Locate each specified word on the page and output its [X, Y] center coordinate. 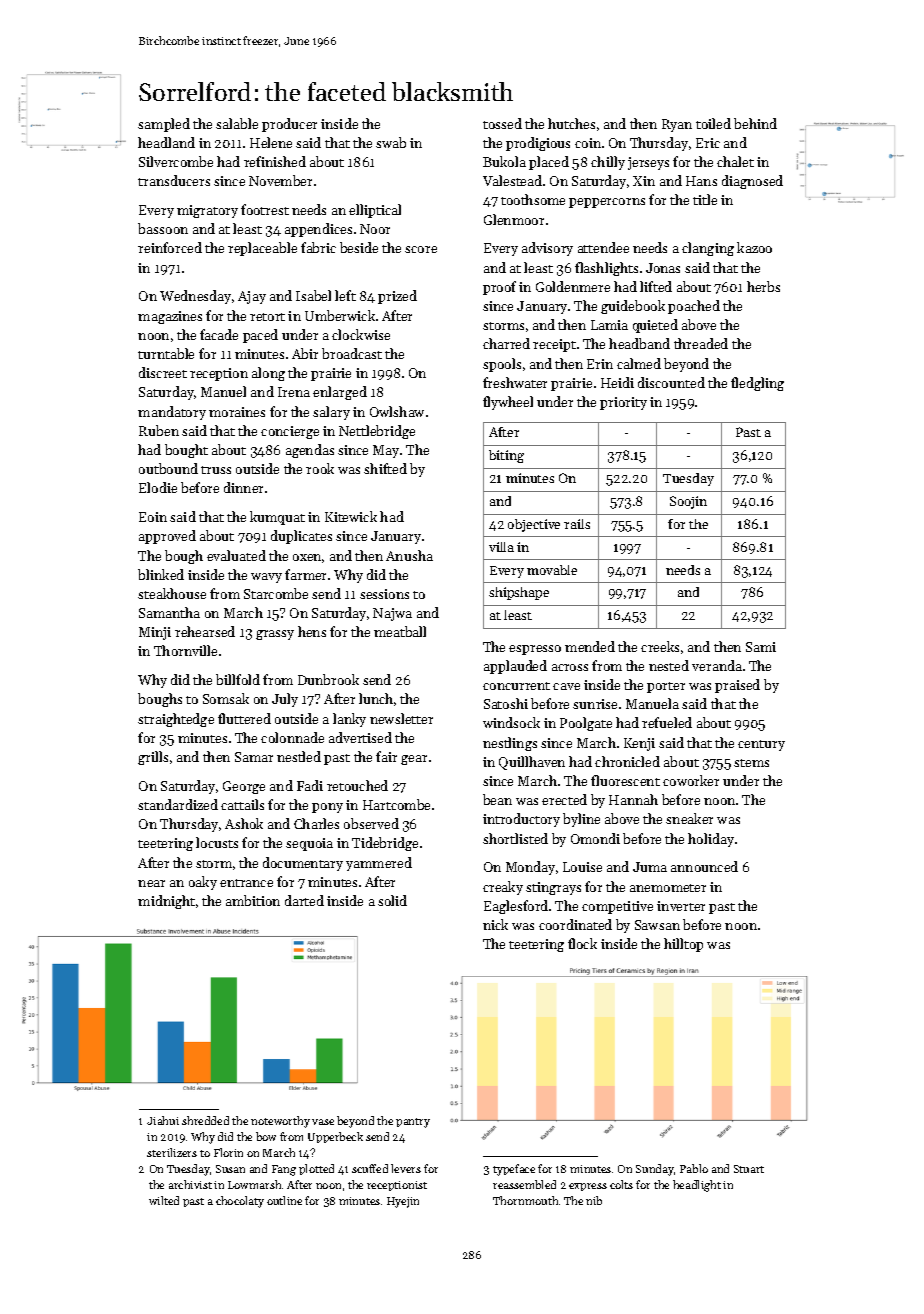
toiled [713, 123]
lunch [376, 698]
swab [391, 142]
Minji [155, 633]
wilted [164, 1200]
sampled [164, 125]
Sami [761, 647]
